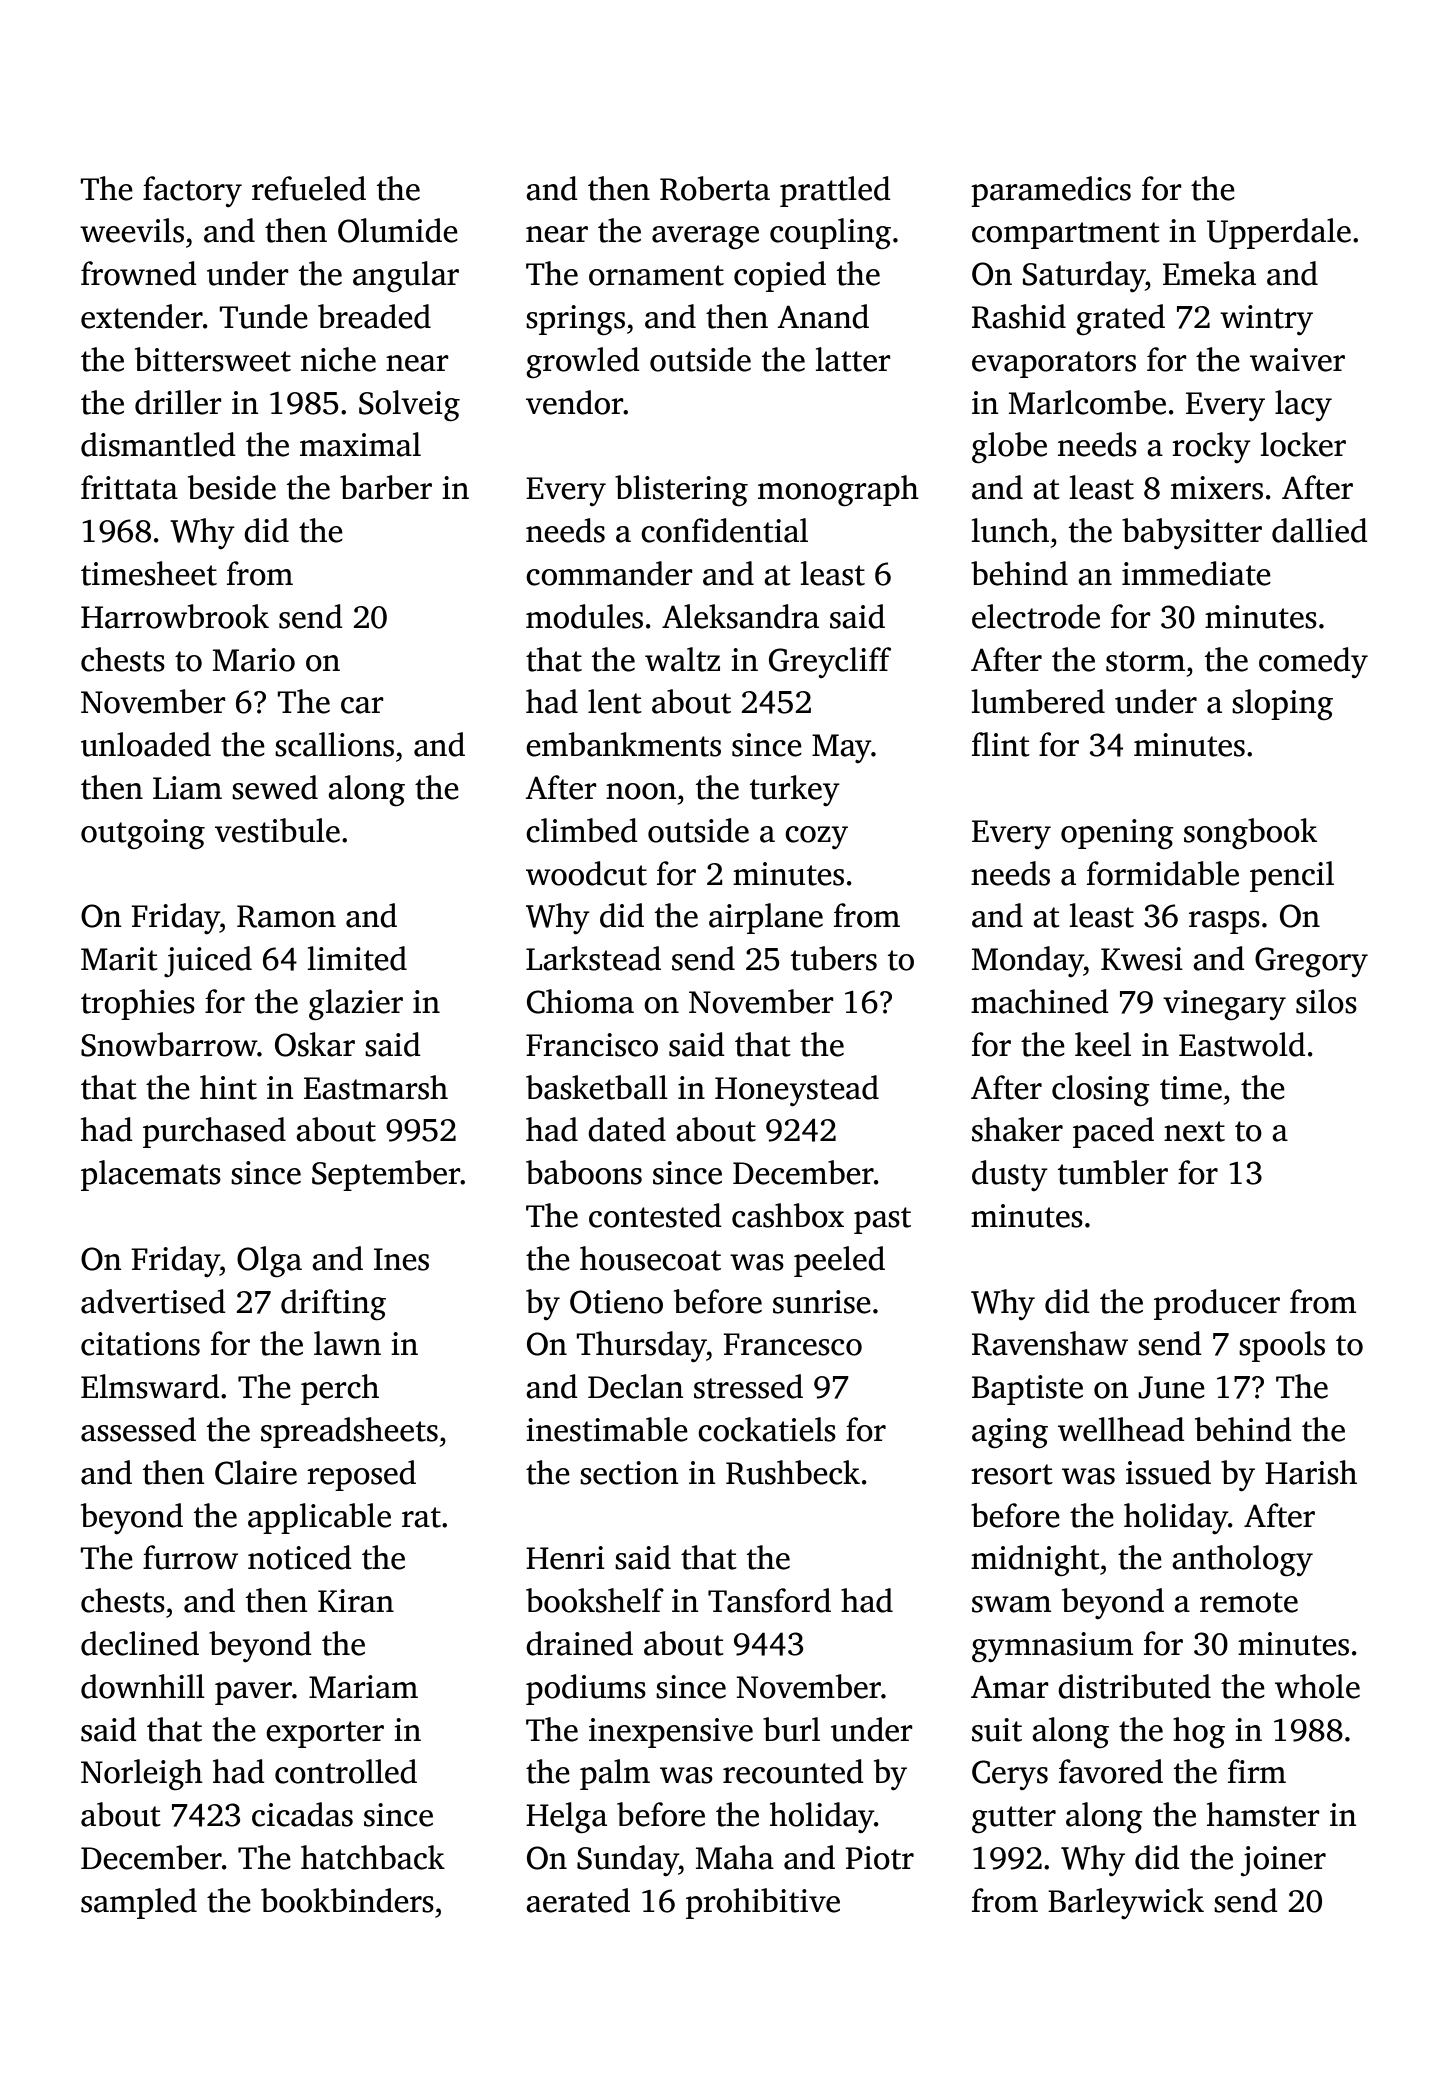  Describe the element at coordinates (575, 320) in the screenshot. I see `springs` at that location.
